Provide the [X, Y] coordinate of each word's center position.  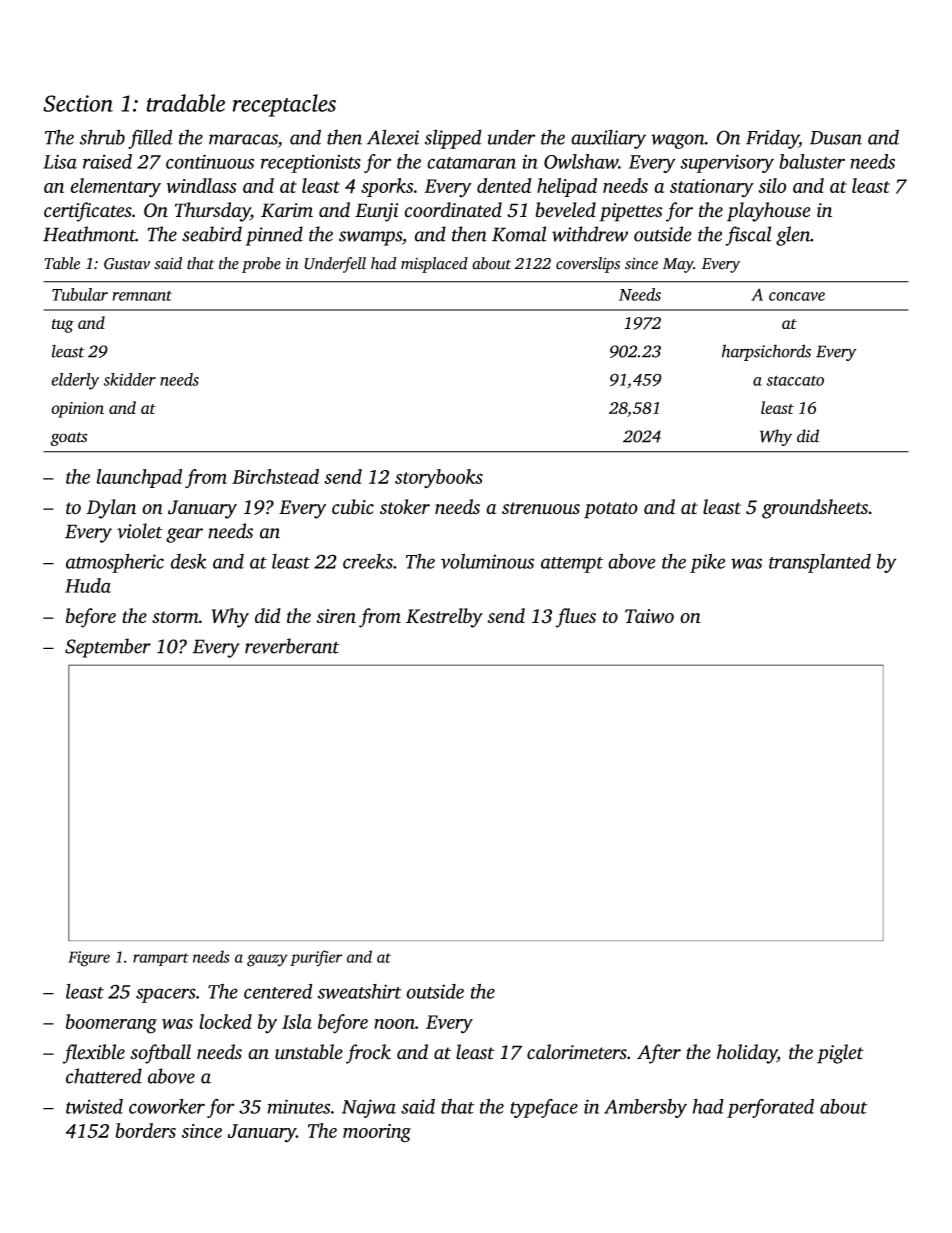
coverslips [588, 265]
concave [797, 296]
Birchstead [275, 476]
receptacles [284, 105]
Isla [297, 1021]
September [108, 648]
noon [394, 1024]
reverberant [292, 646]
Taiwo [649, 616]
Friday [772, 139]
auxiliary [608, 139]
